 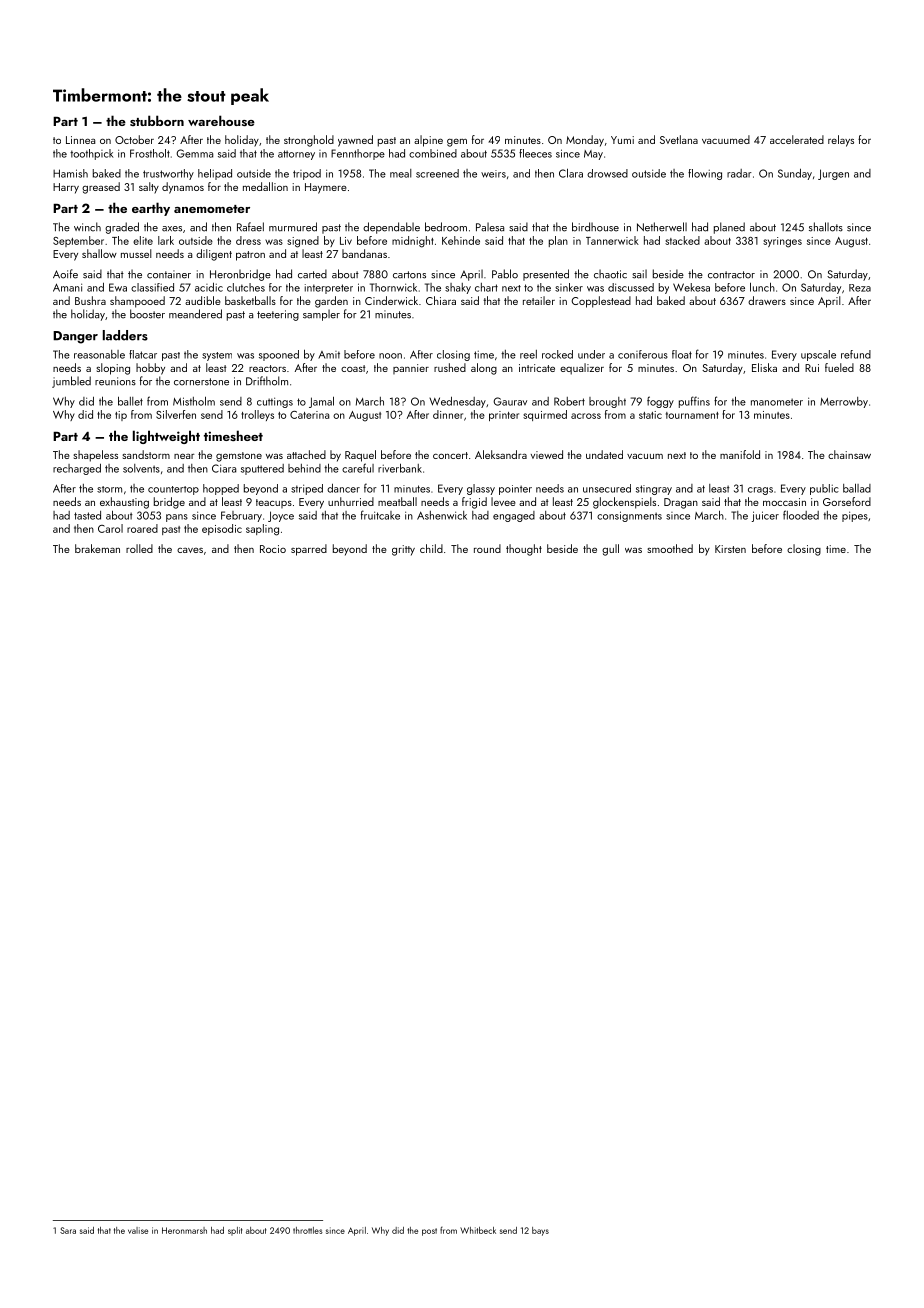 I want to click on throttles, so click(x=308, y=1230).
